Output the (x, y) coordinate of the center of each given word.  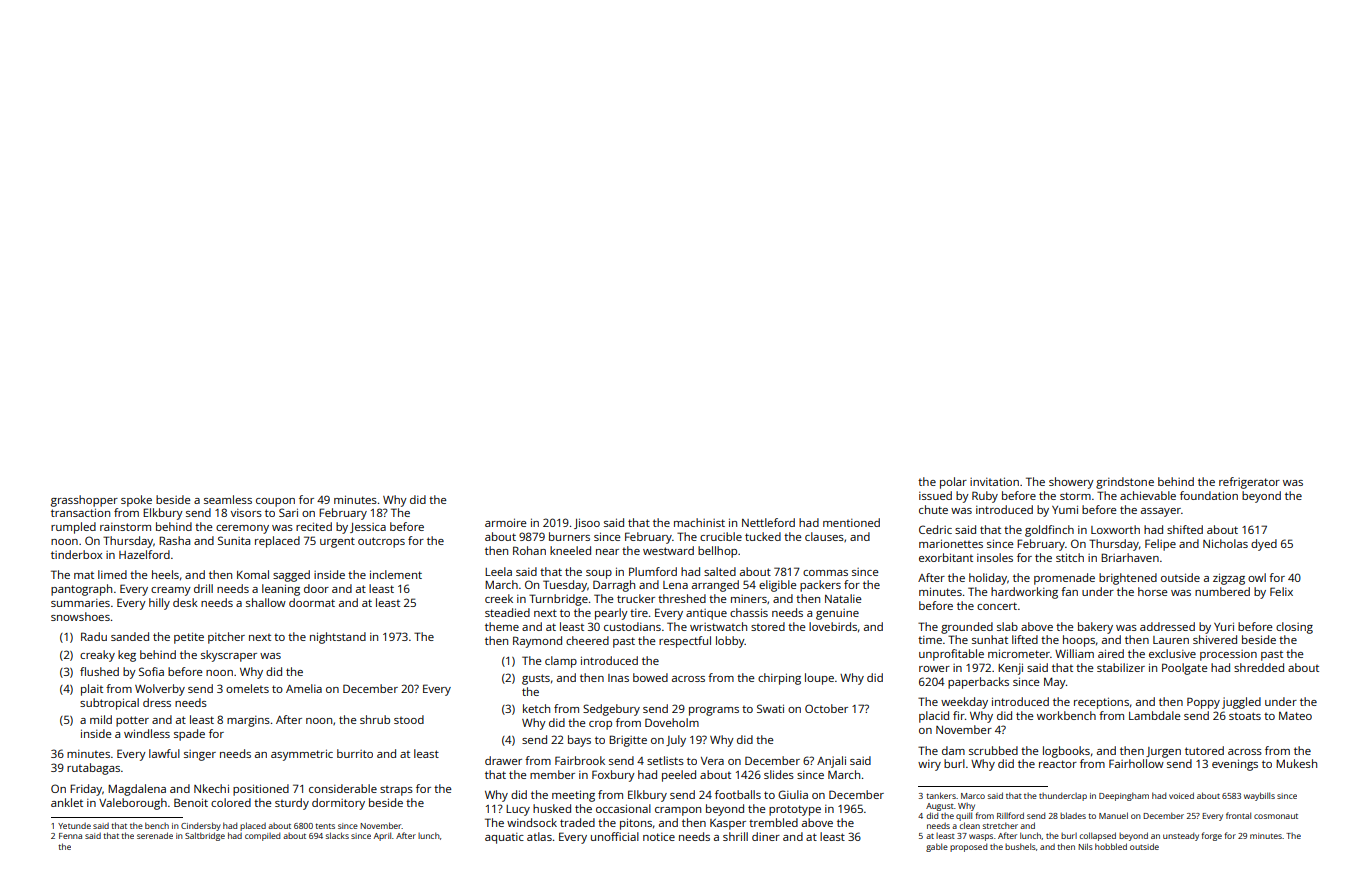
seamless (228, 499)
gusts (536, 679)
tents (325, 826)
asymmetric (302, 755)
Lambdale (1155, 715)
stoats (1245, 716)
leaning (281, 590)
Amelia (304, 688)
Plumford (653, 571)
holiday (988, 579)
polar (953, 483)
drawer (503, 760)
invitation (994, 481)
